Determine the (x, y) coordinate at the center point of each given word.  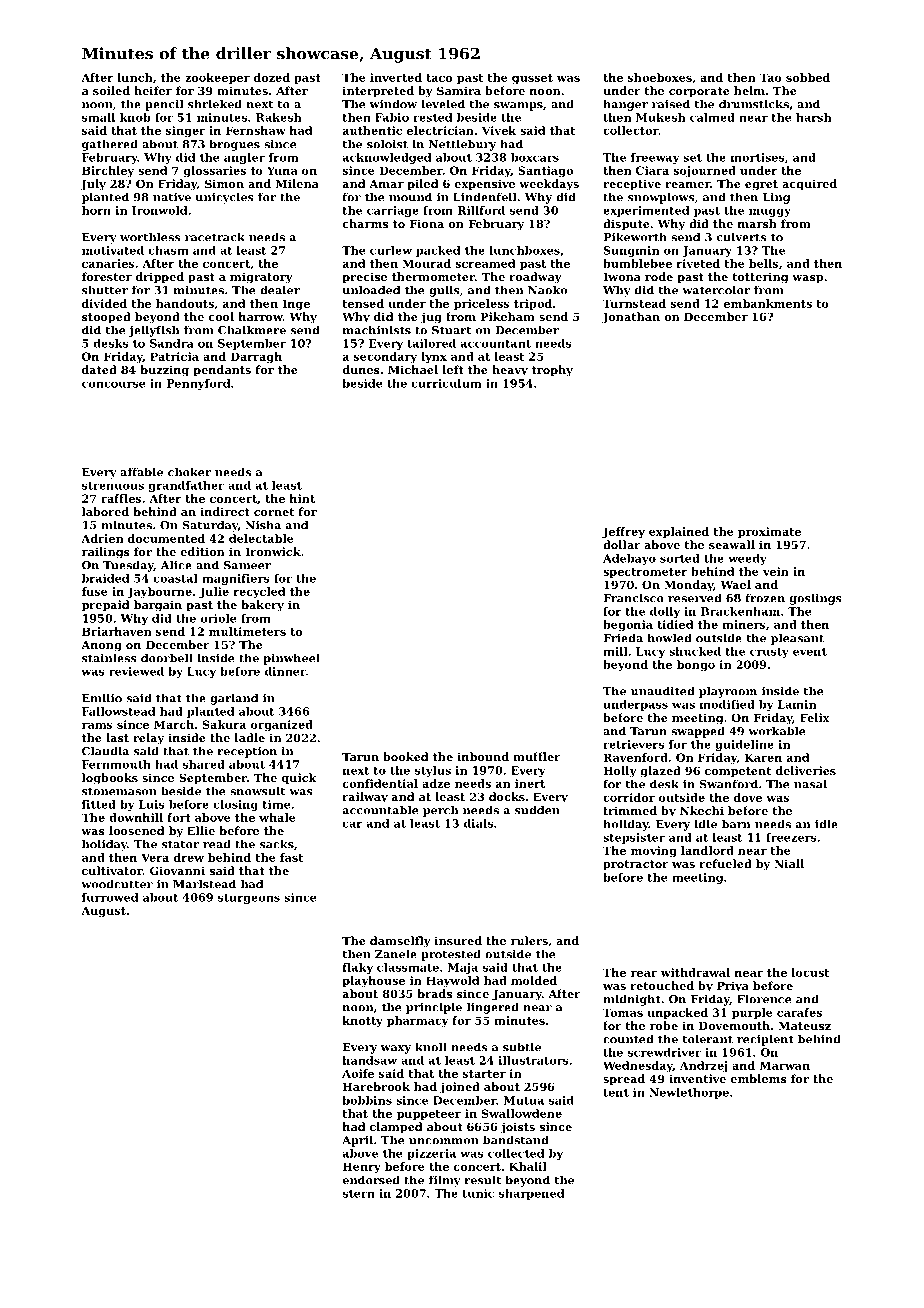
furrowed (110, 897)
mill (615, 651)
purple (752, 1013)
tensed (363, 303)
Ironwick (273, 551)
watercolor (716, 290)
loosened (136, 830)
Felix (815, 717)
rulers (529, 940)
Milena (297, 183)
